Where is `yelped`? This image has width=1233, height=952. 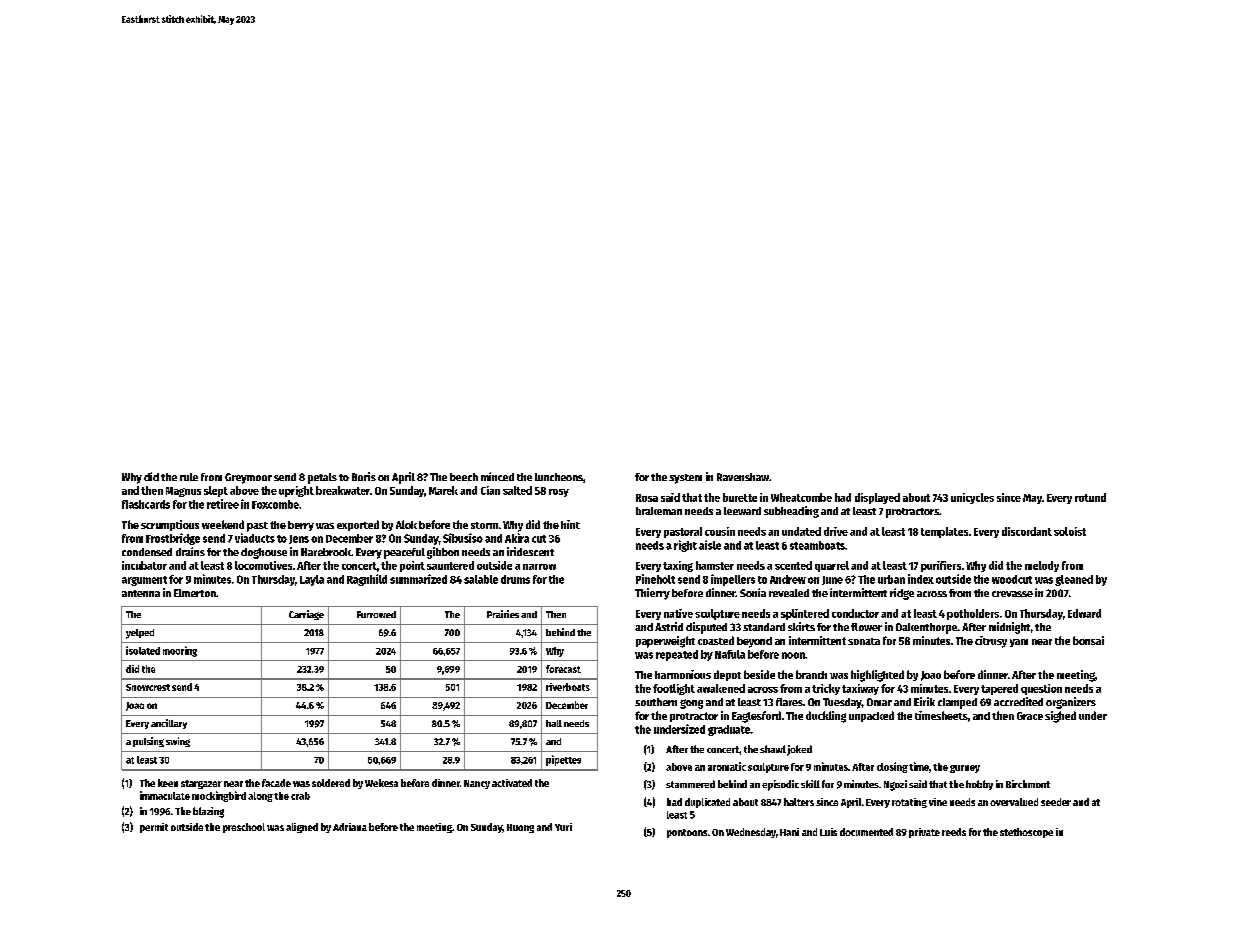
yelped is located at coordinates (140, 634).
